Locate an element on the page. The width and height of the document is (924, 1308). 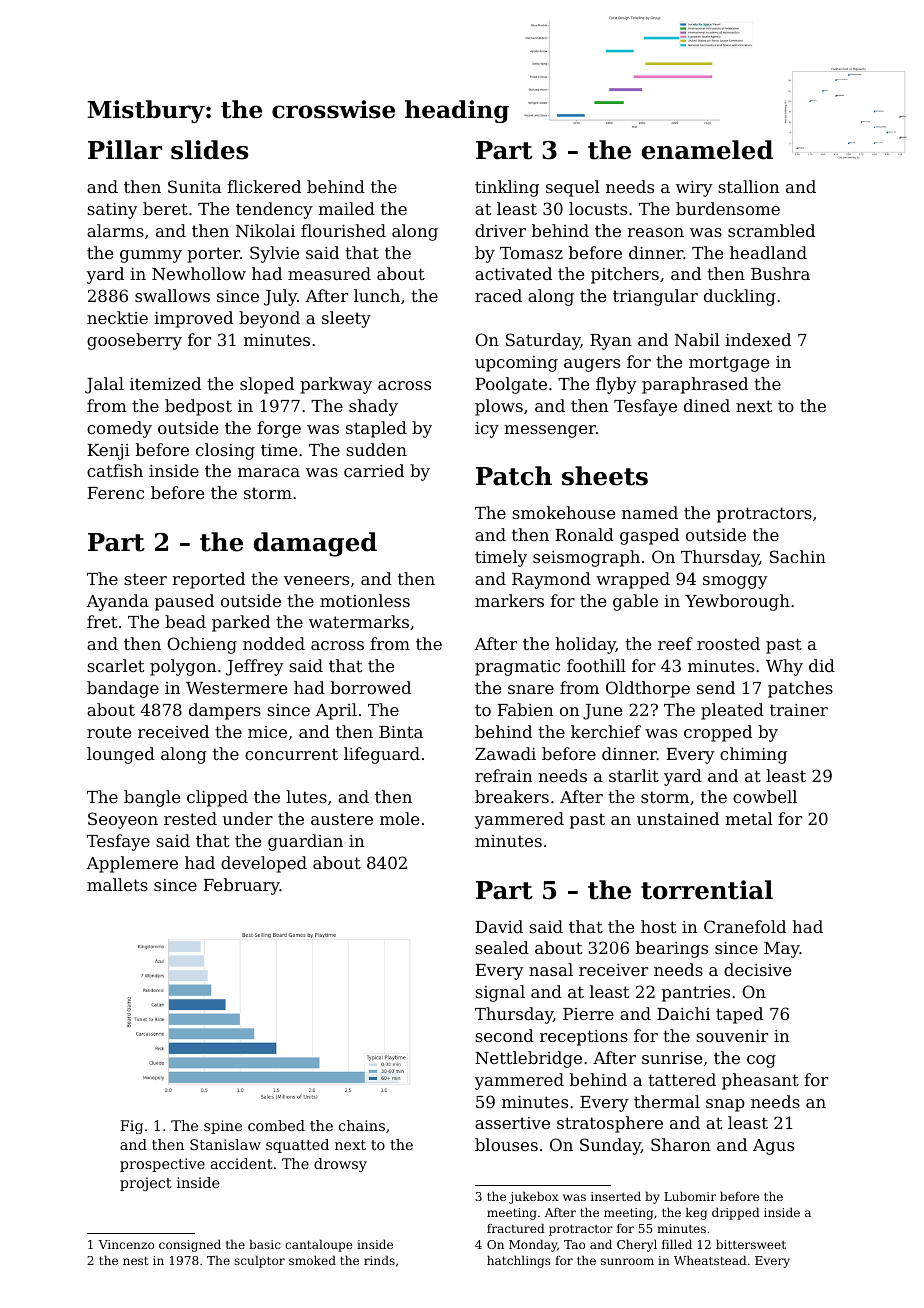
Stanislaw is located at coordinates (225, 1144).
